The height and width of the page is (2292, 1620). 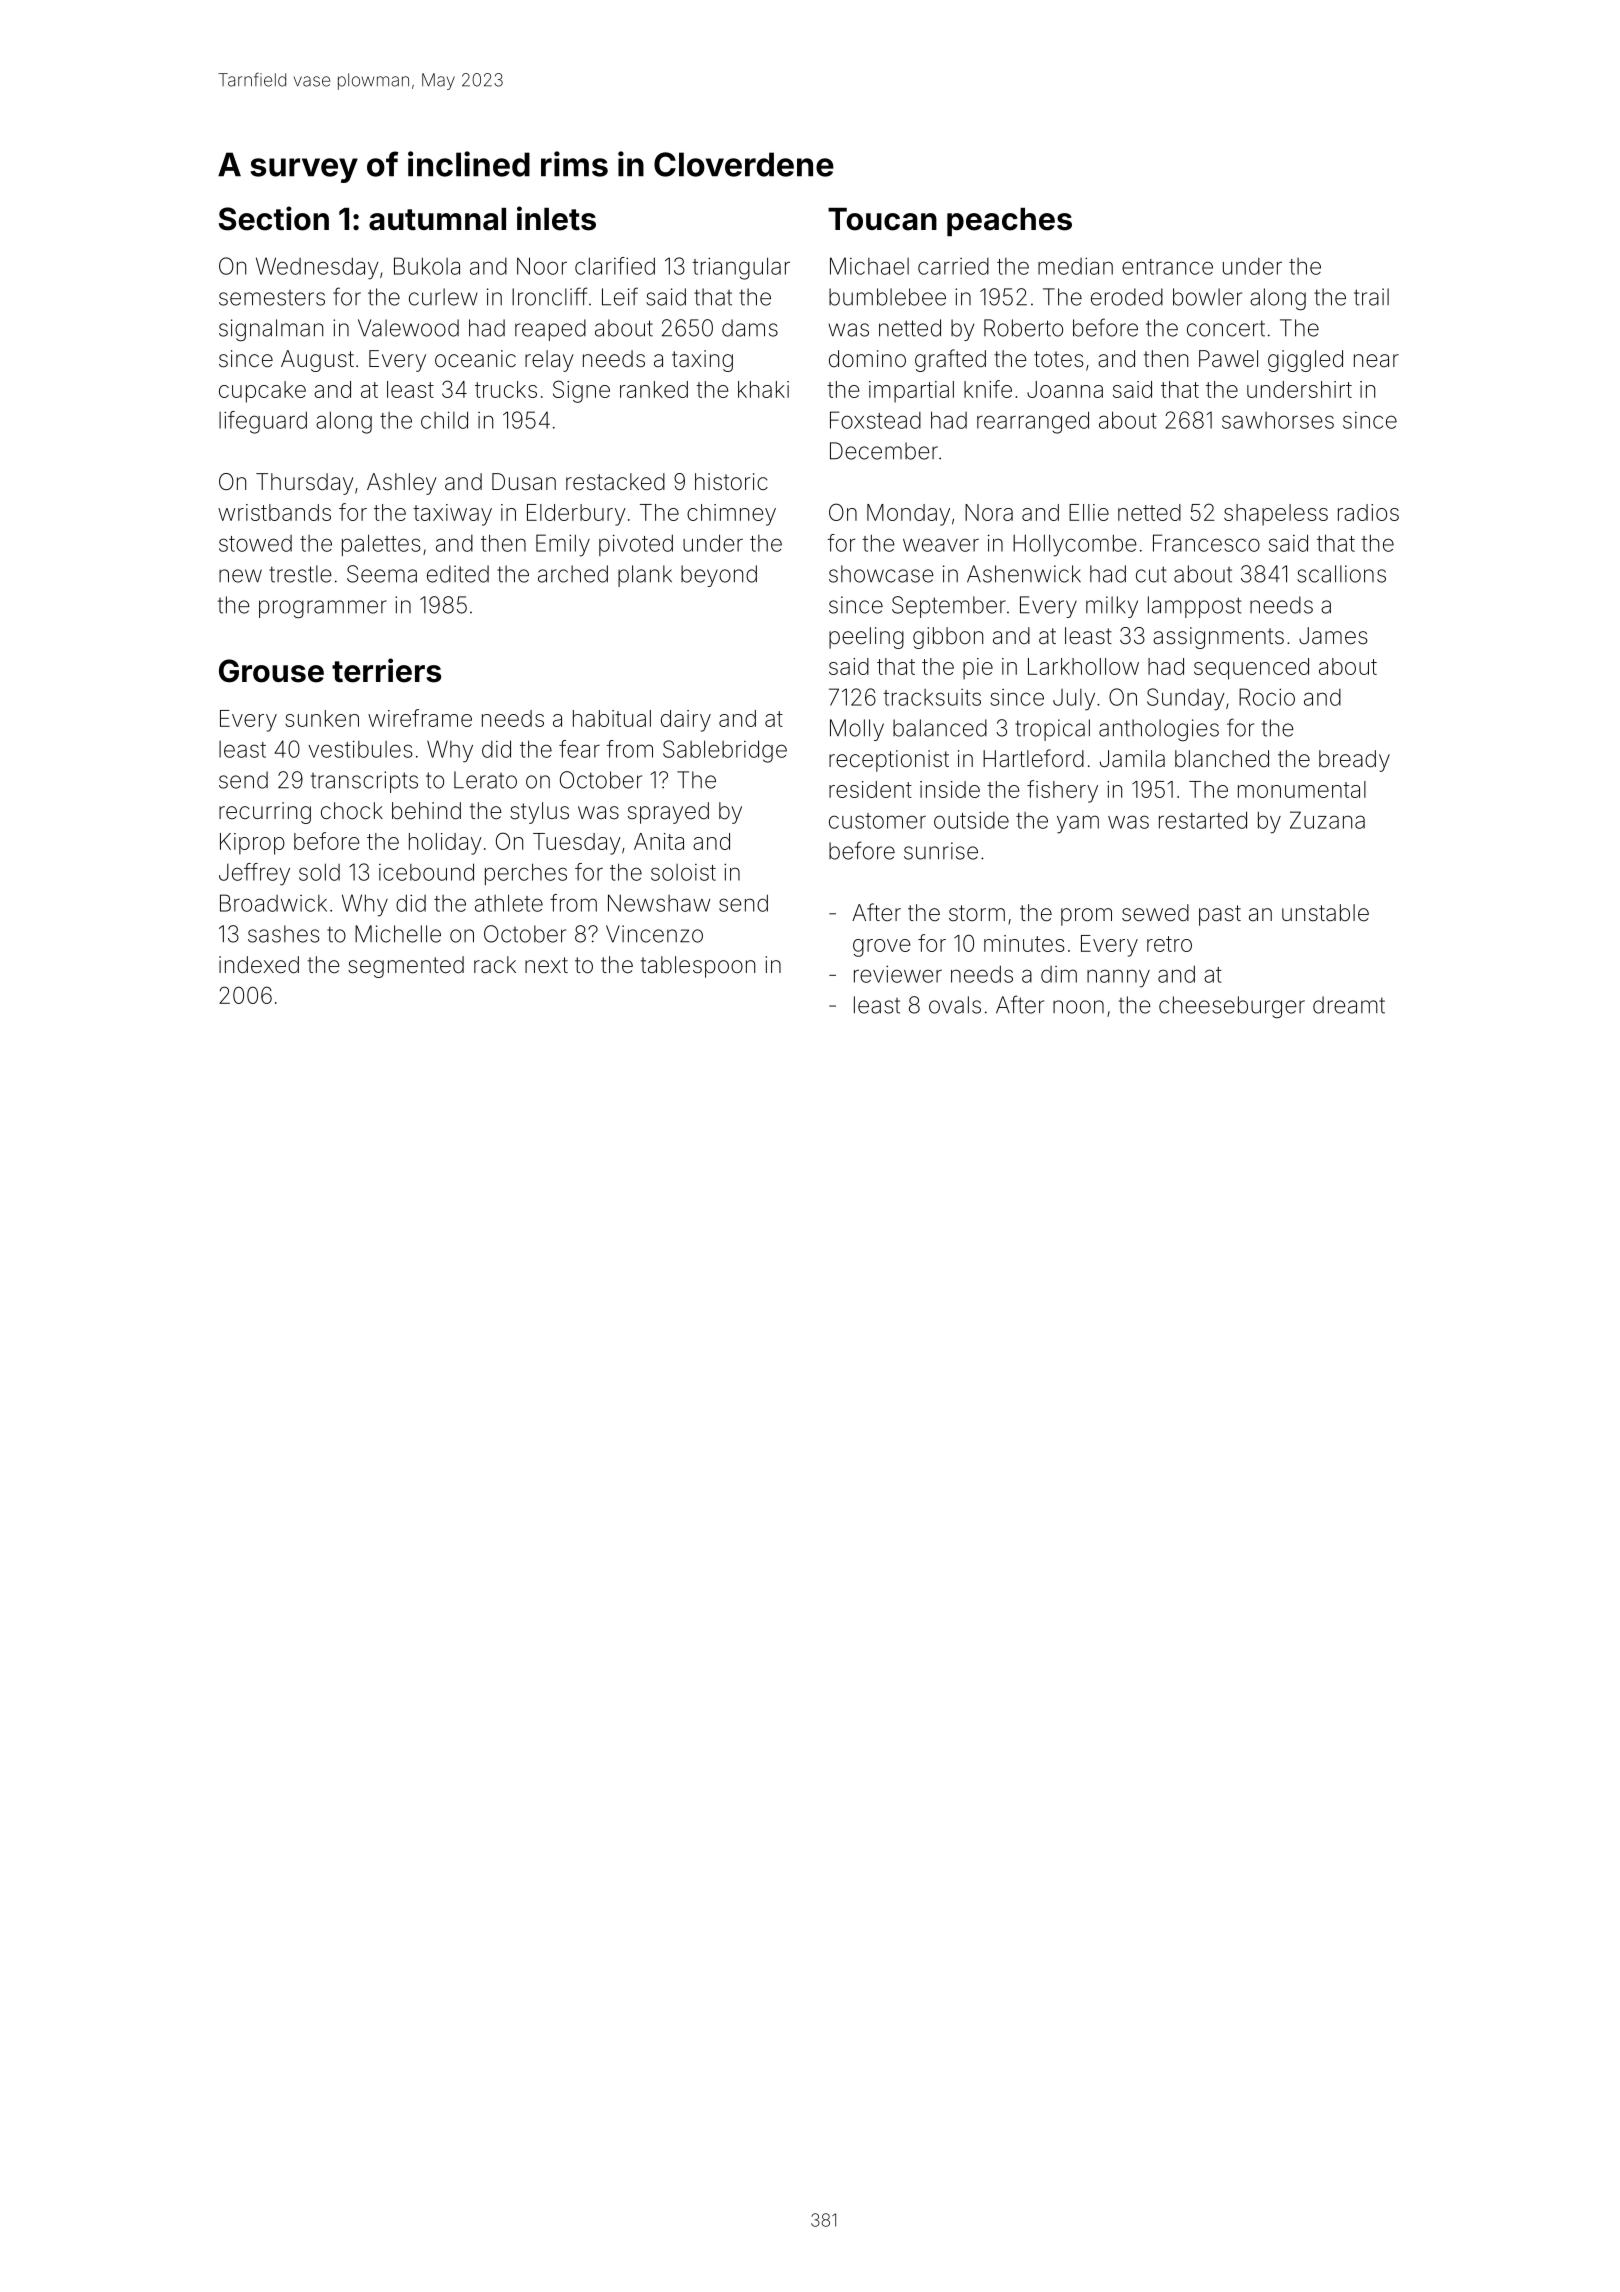 What do you see at coordinates (322, 718) in the page?
I see `sunken` at bounding box center [322, 718].
